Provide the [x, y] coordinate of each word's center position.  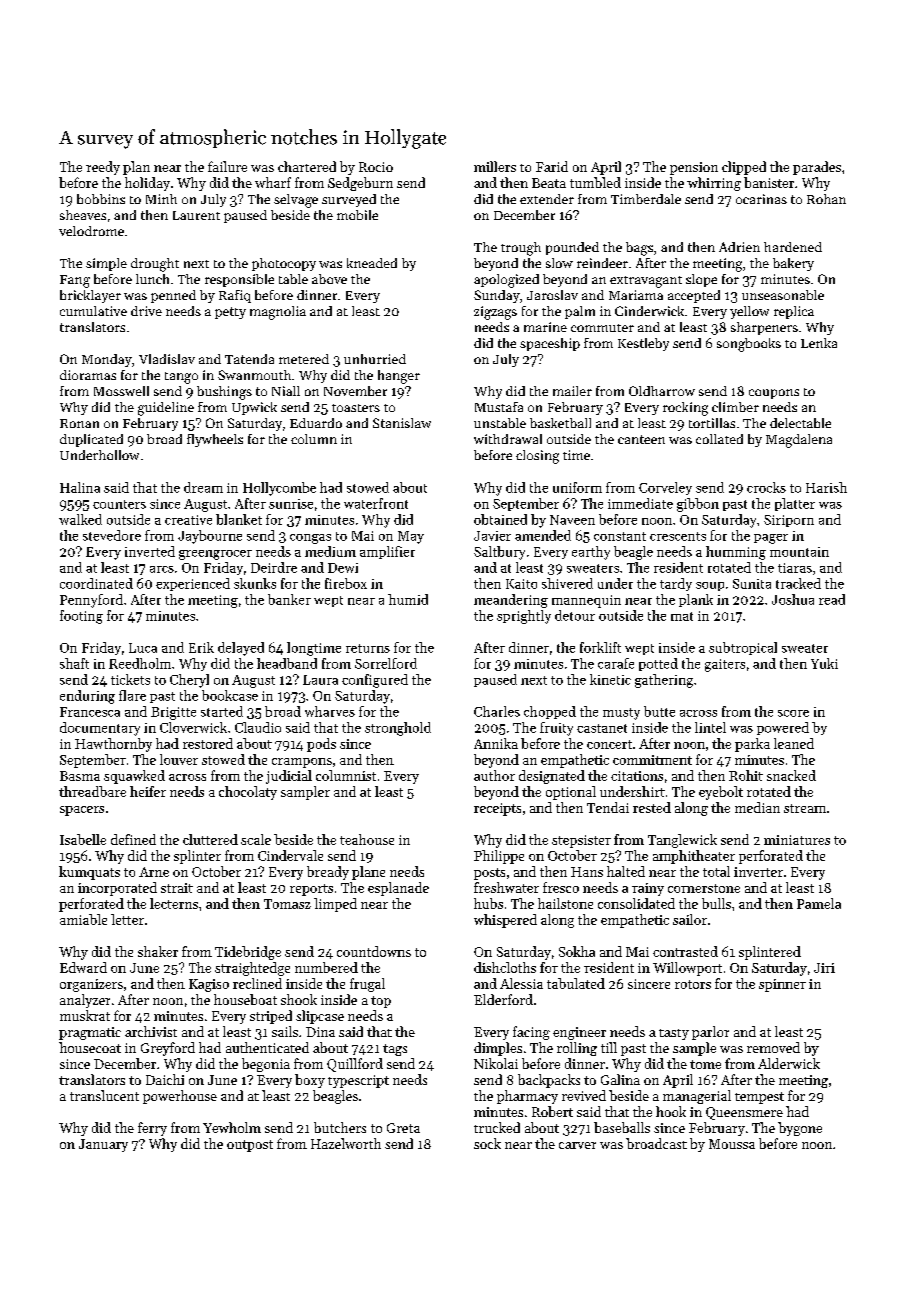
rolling [577, 1049]
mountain [799, 552]
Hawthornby [113, 745]
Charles [497, 711]
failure [227, 166]
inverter [758, 872]
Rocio [376, 167]
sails [285, 1031]
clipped [744, 168]
